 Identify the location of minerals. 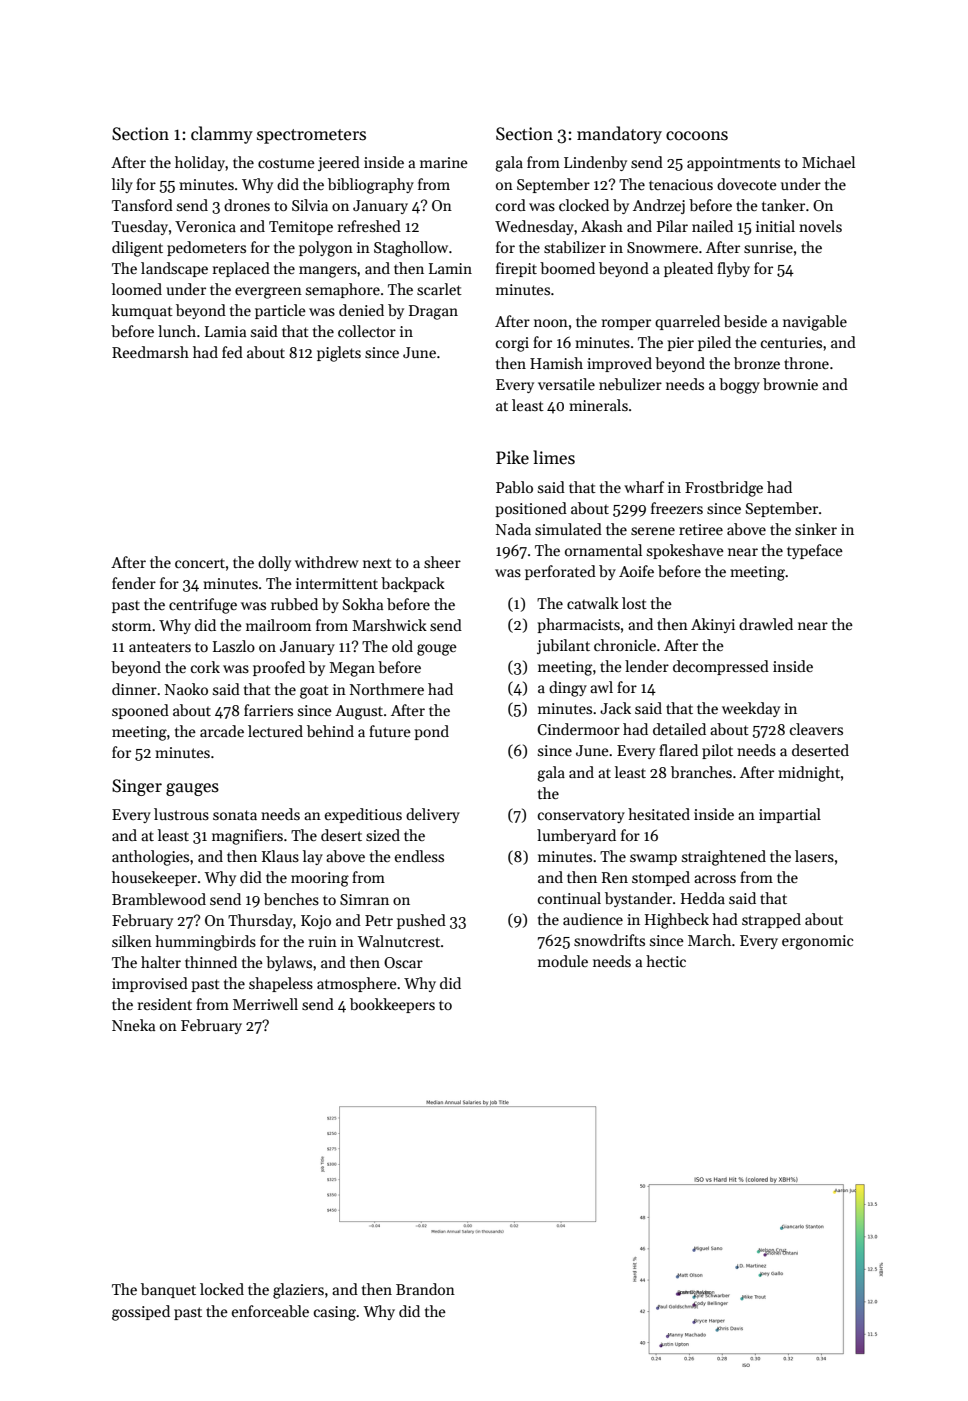
(598, 405).
